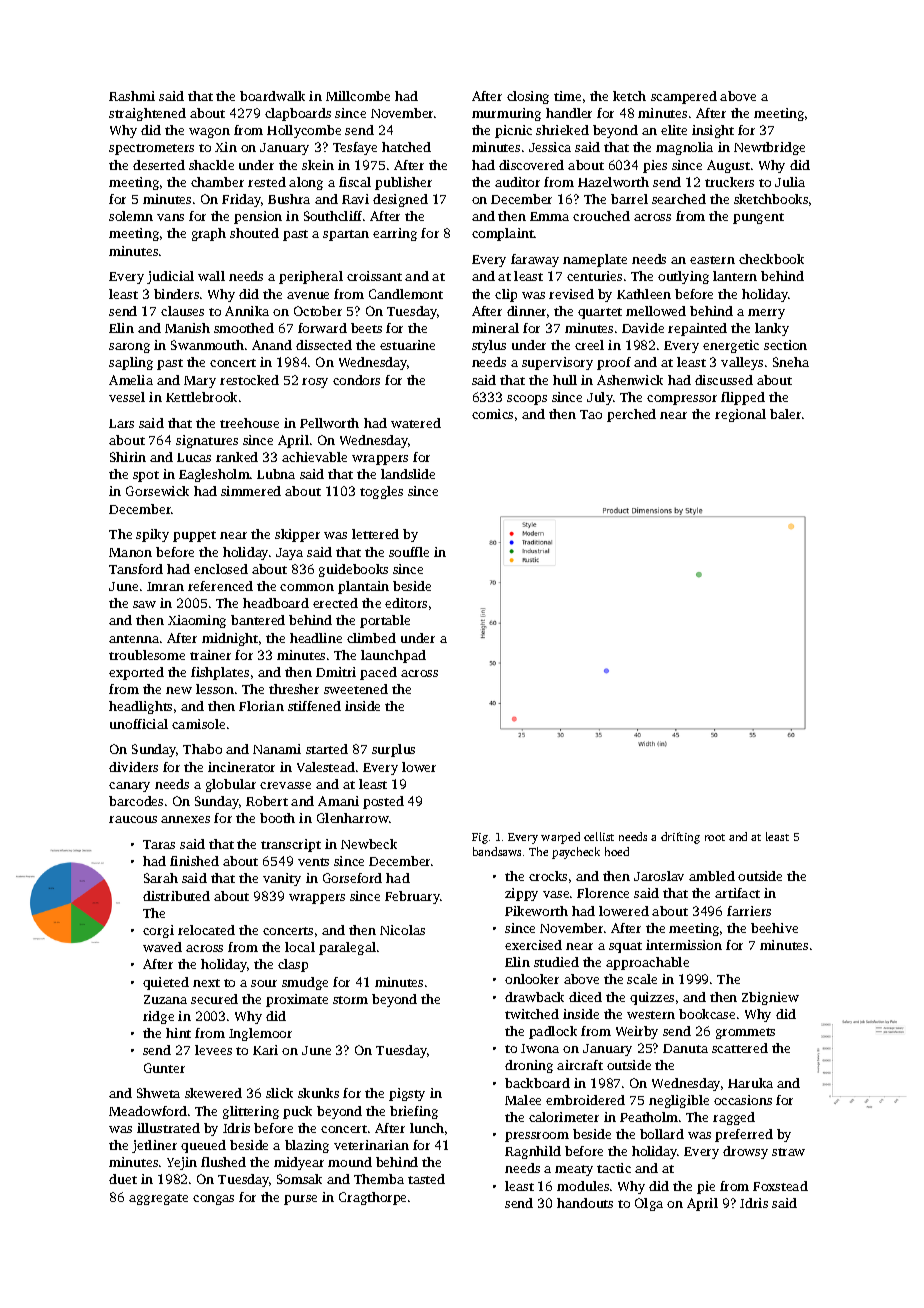 The height and width of the image is (1308, 924). What do you see at coordinates (409, 552) in the image?
I see `souffle` at bounding box center [409, 552].
